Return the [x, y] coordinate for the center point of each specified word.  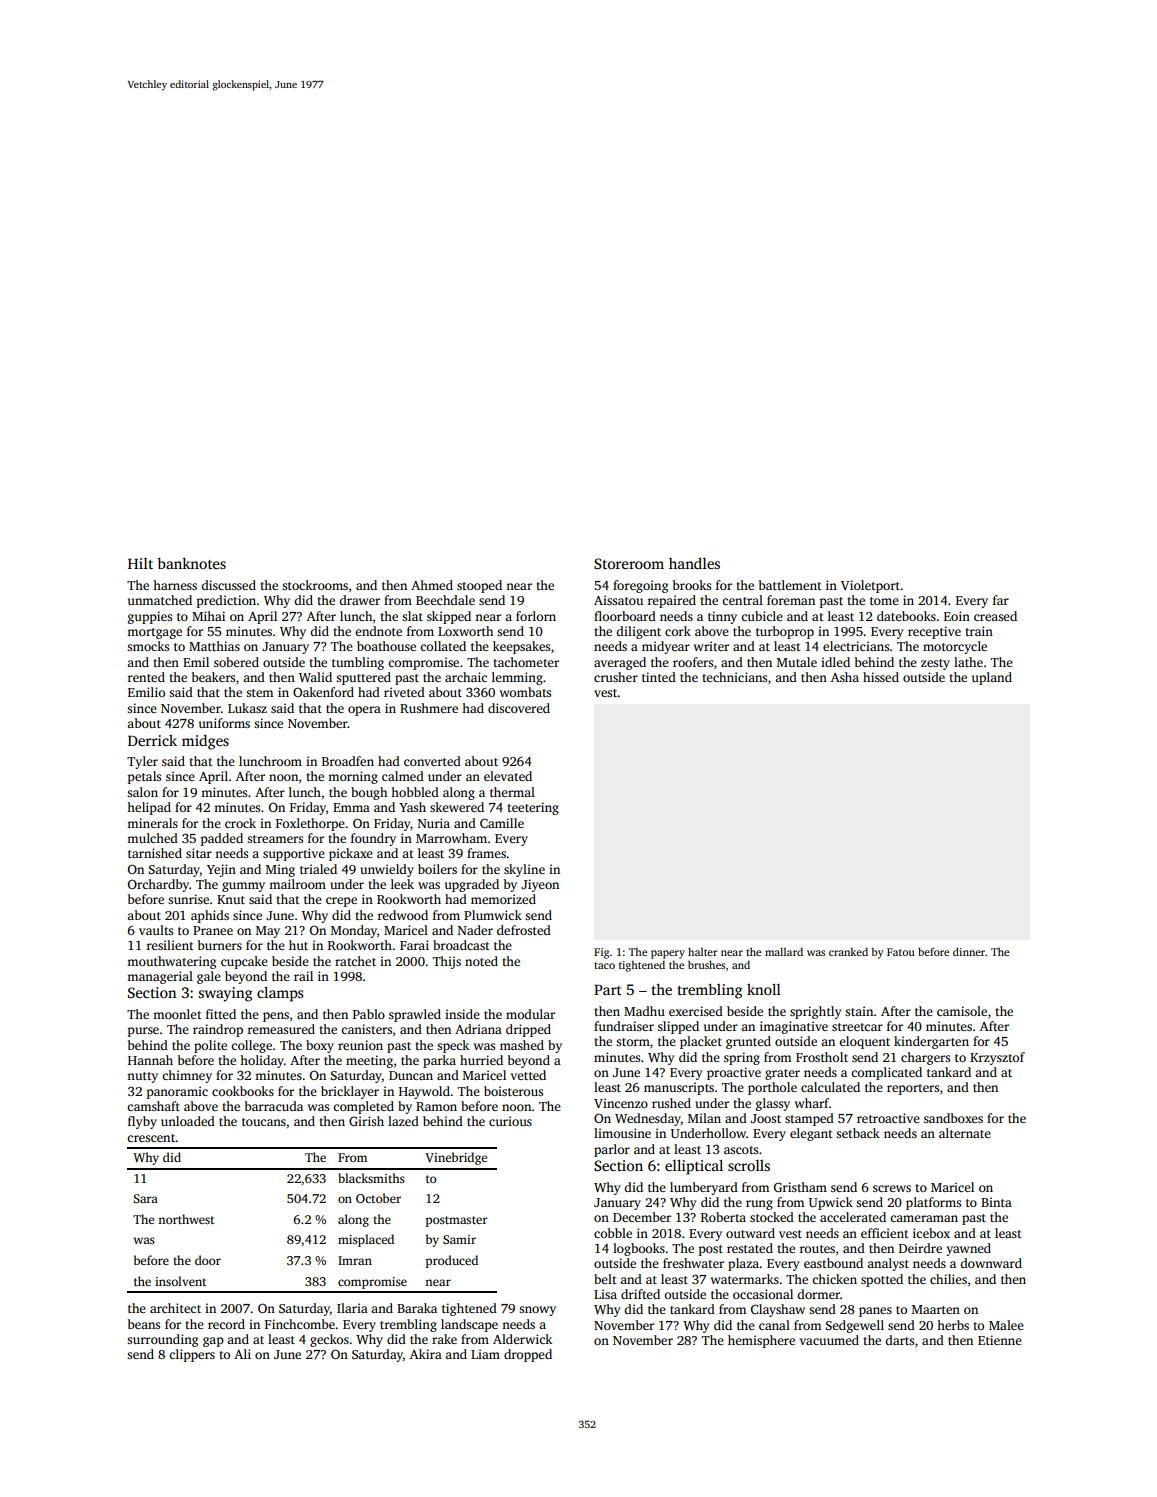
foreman [791, 600]
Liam [485, 1354]
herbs [953, 1325]
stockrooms [315, 585]
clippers [192, 1355]
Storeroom [629, 563]
